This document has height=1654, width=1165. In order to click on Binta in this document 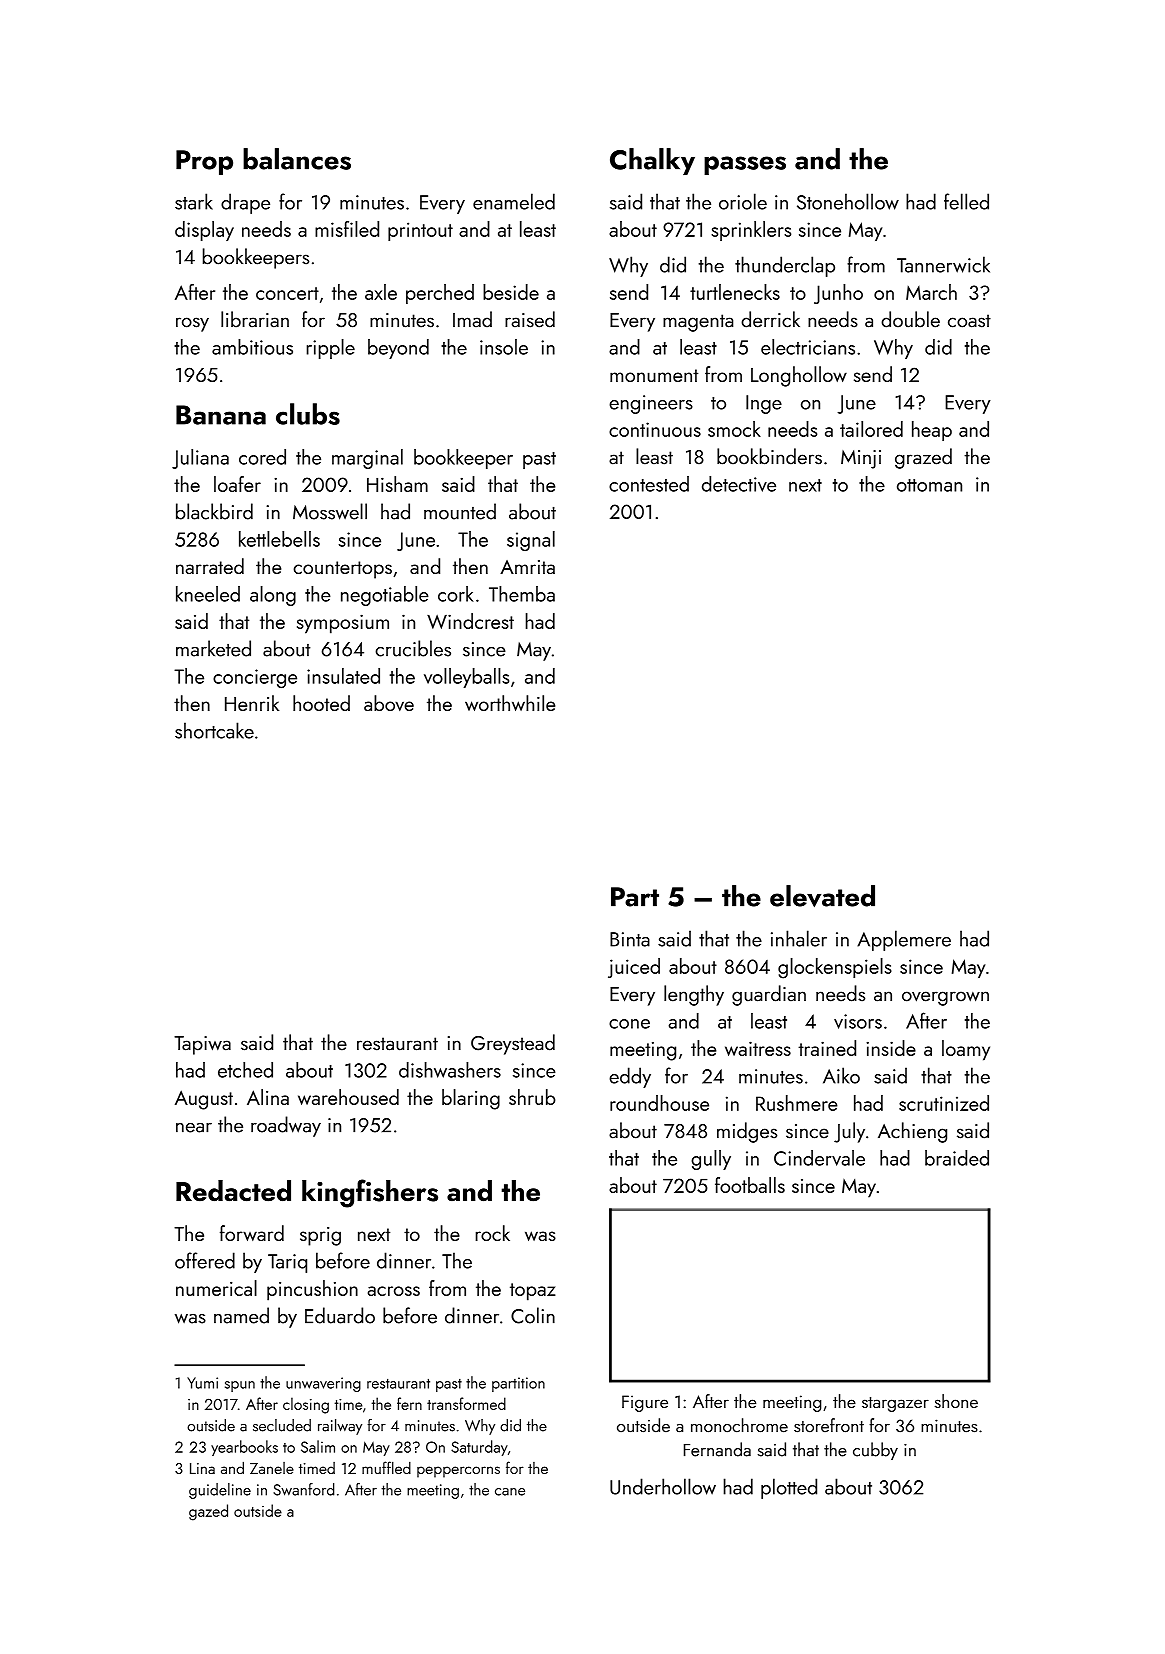, I will do `click(630, 939)`.
